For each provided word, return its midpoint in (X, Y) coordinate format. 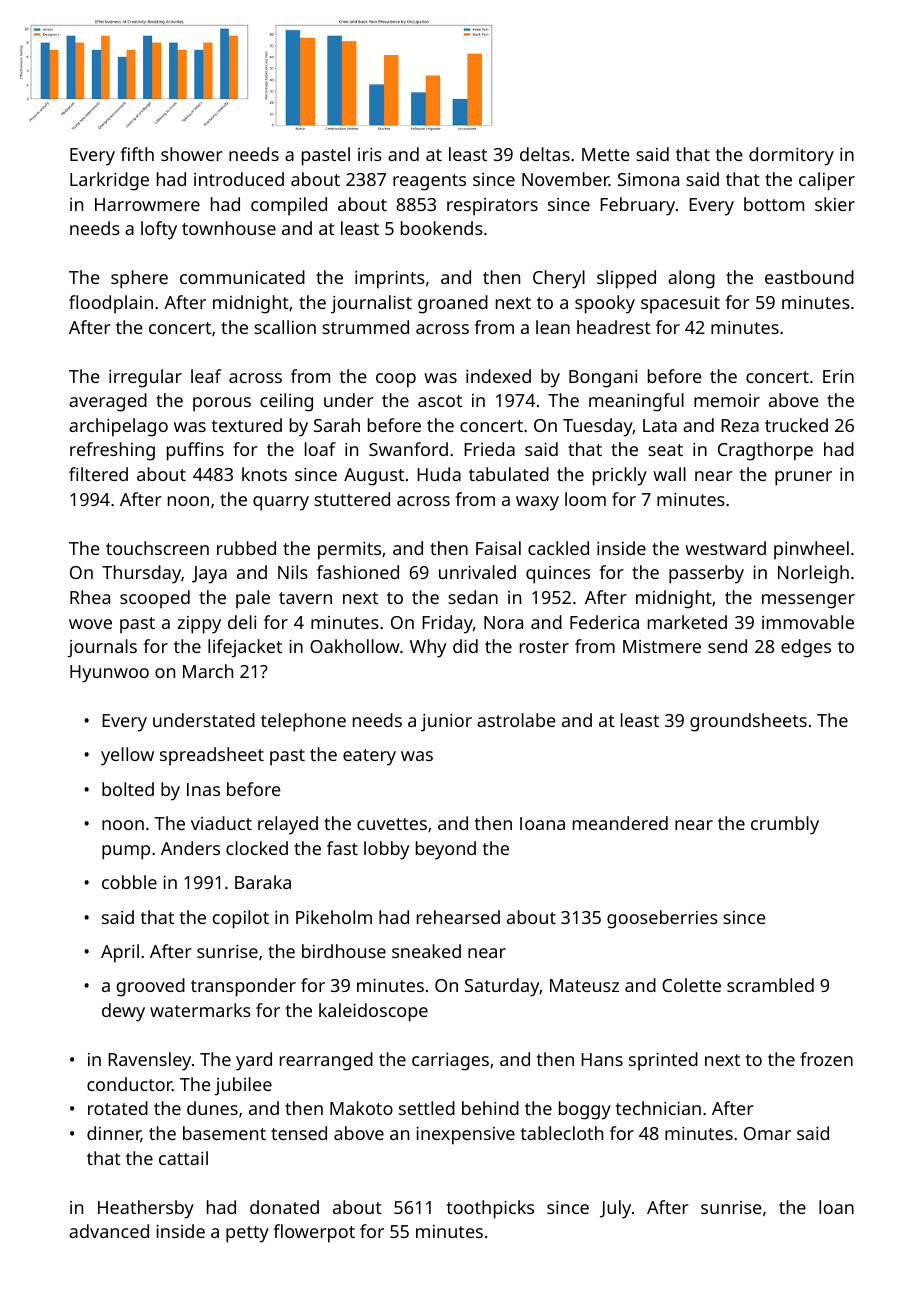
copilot (241, 919)
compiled (289, 206)
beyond (446, 850)
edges (806, 648)
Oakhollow (355, 646)
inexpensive (465, 1136)
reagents (429, 182)
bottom (774, 204)
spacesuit (680, 305)
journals (102, 648)
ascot (440, 401)
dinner (114, 1134)
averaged (108, 402)
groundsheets (748, 722)
